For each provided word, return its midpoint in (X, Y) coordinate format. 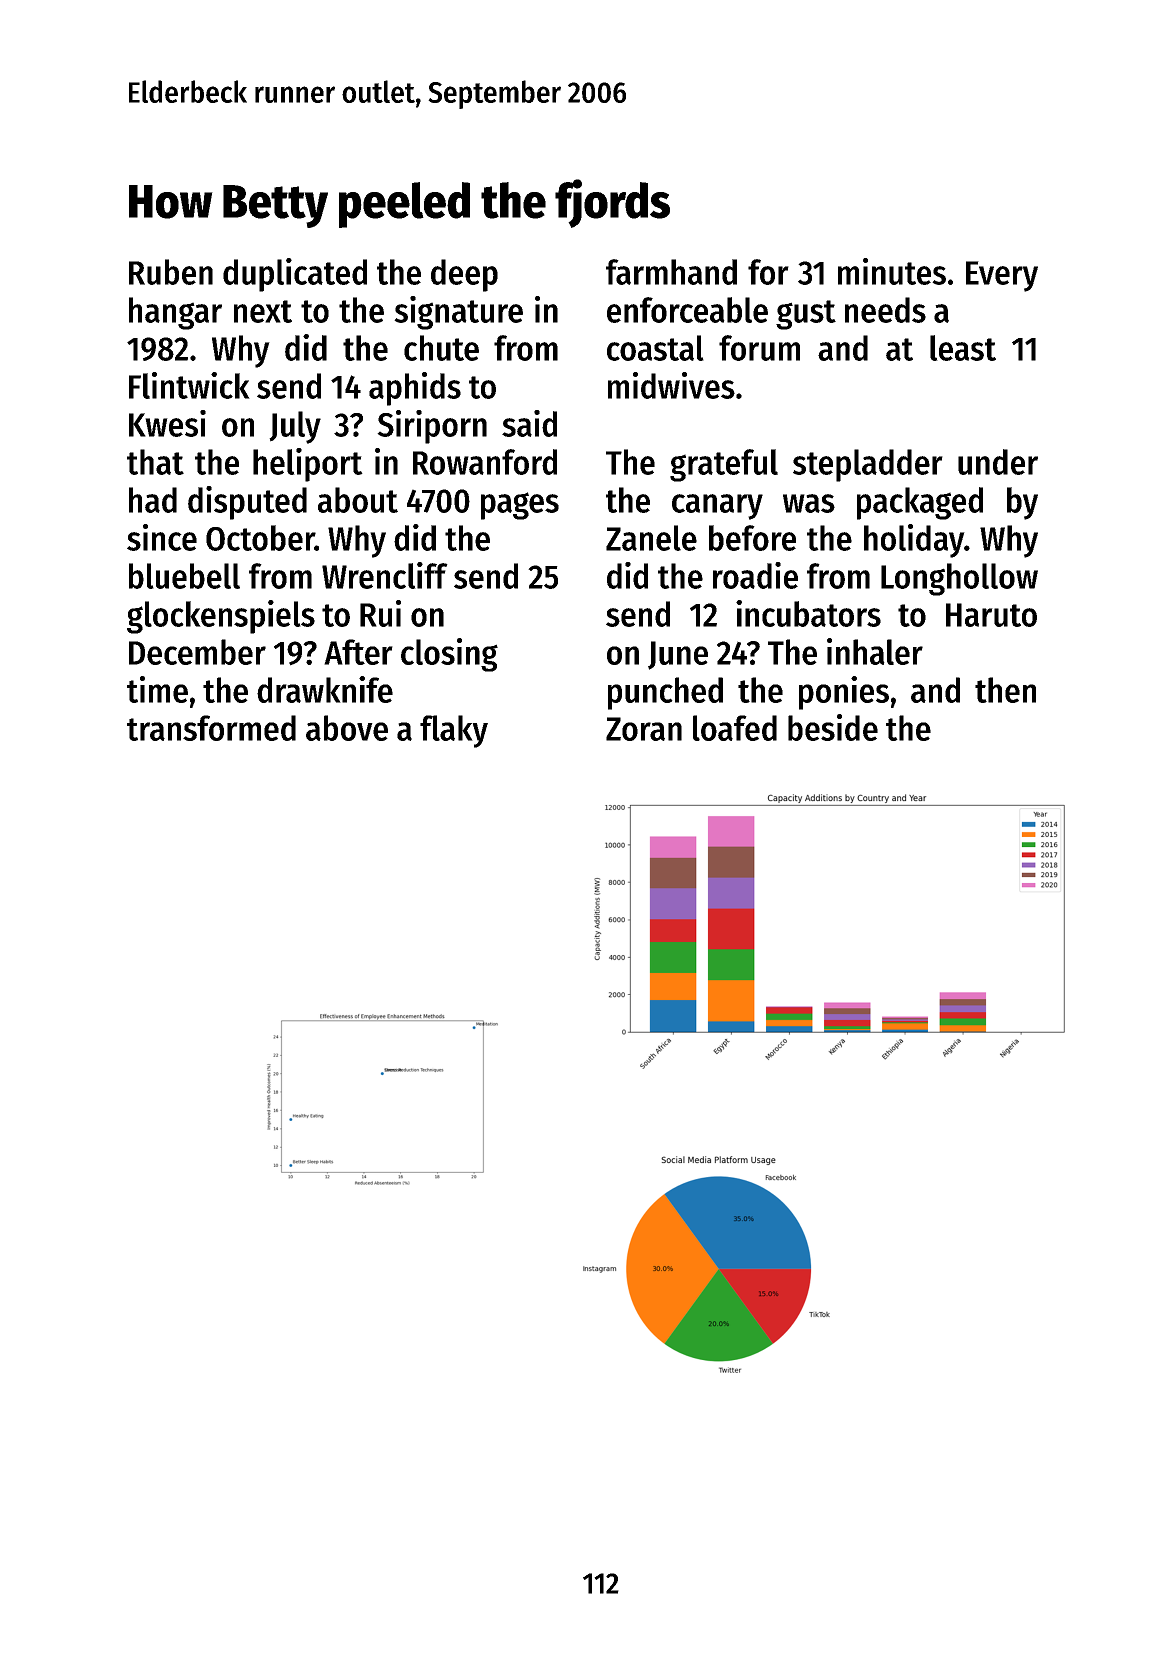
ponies (844, 693)
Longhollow (959, 579)
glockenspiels (221, 617)
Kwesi (167, 423)
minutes (892, 271)
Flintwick (189, 385)
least (963, 348)
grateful (724, 465)
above (347, 728)
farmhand (671, 272)
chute (441, 348)
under (998, 462)
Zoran (644, 729)
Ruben (171, 272)
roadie (755, 575)
